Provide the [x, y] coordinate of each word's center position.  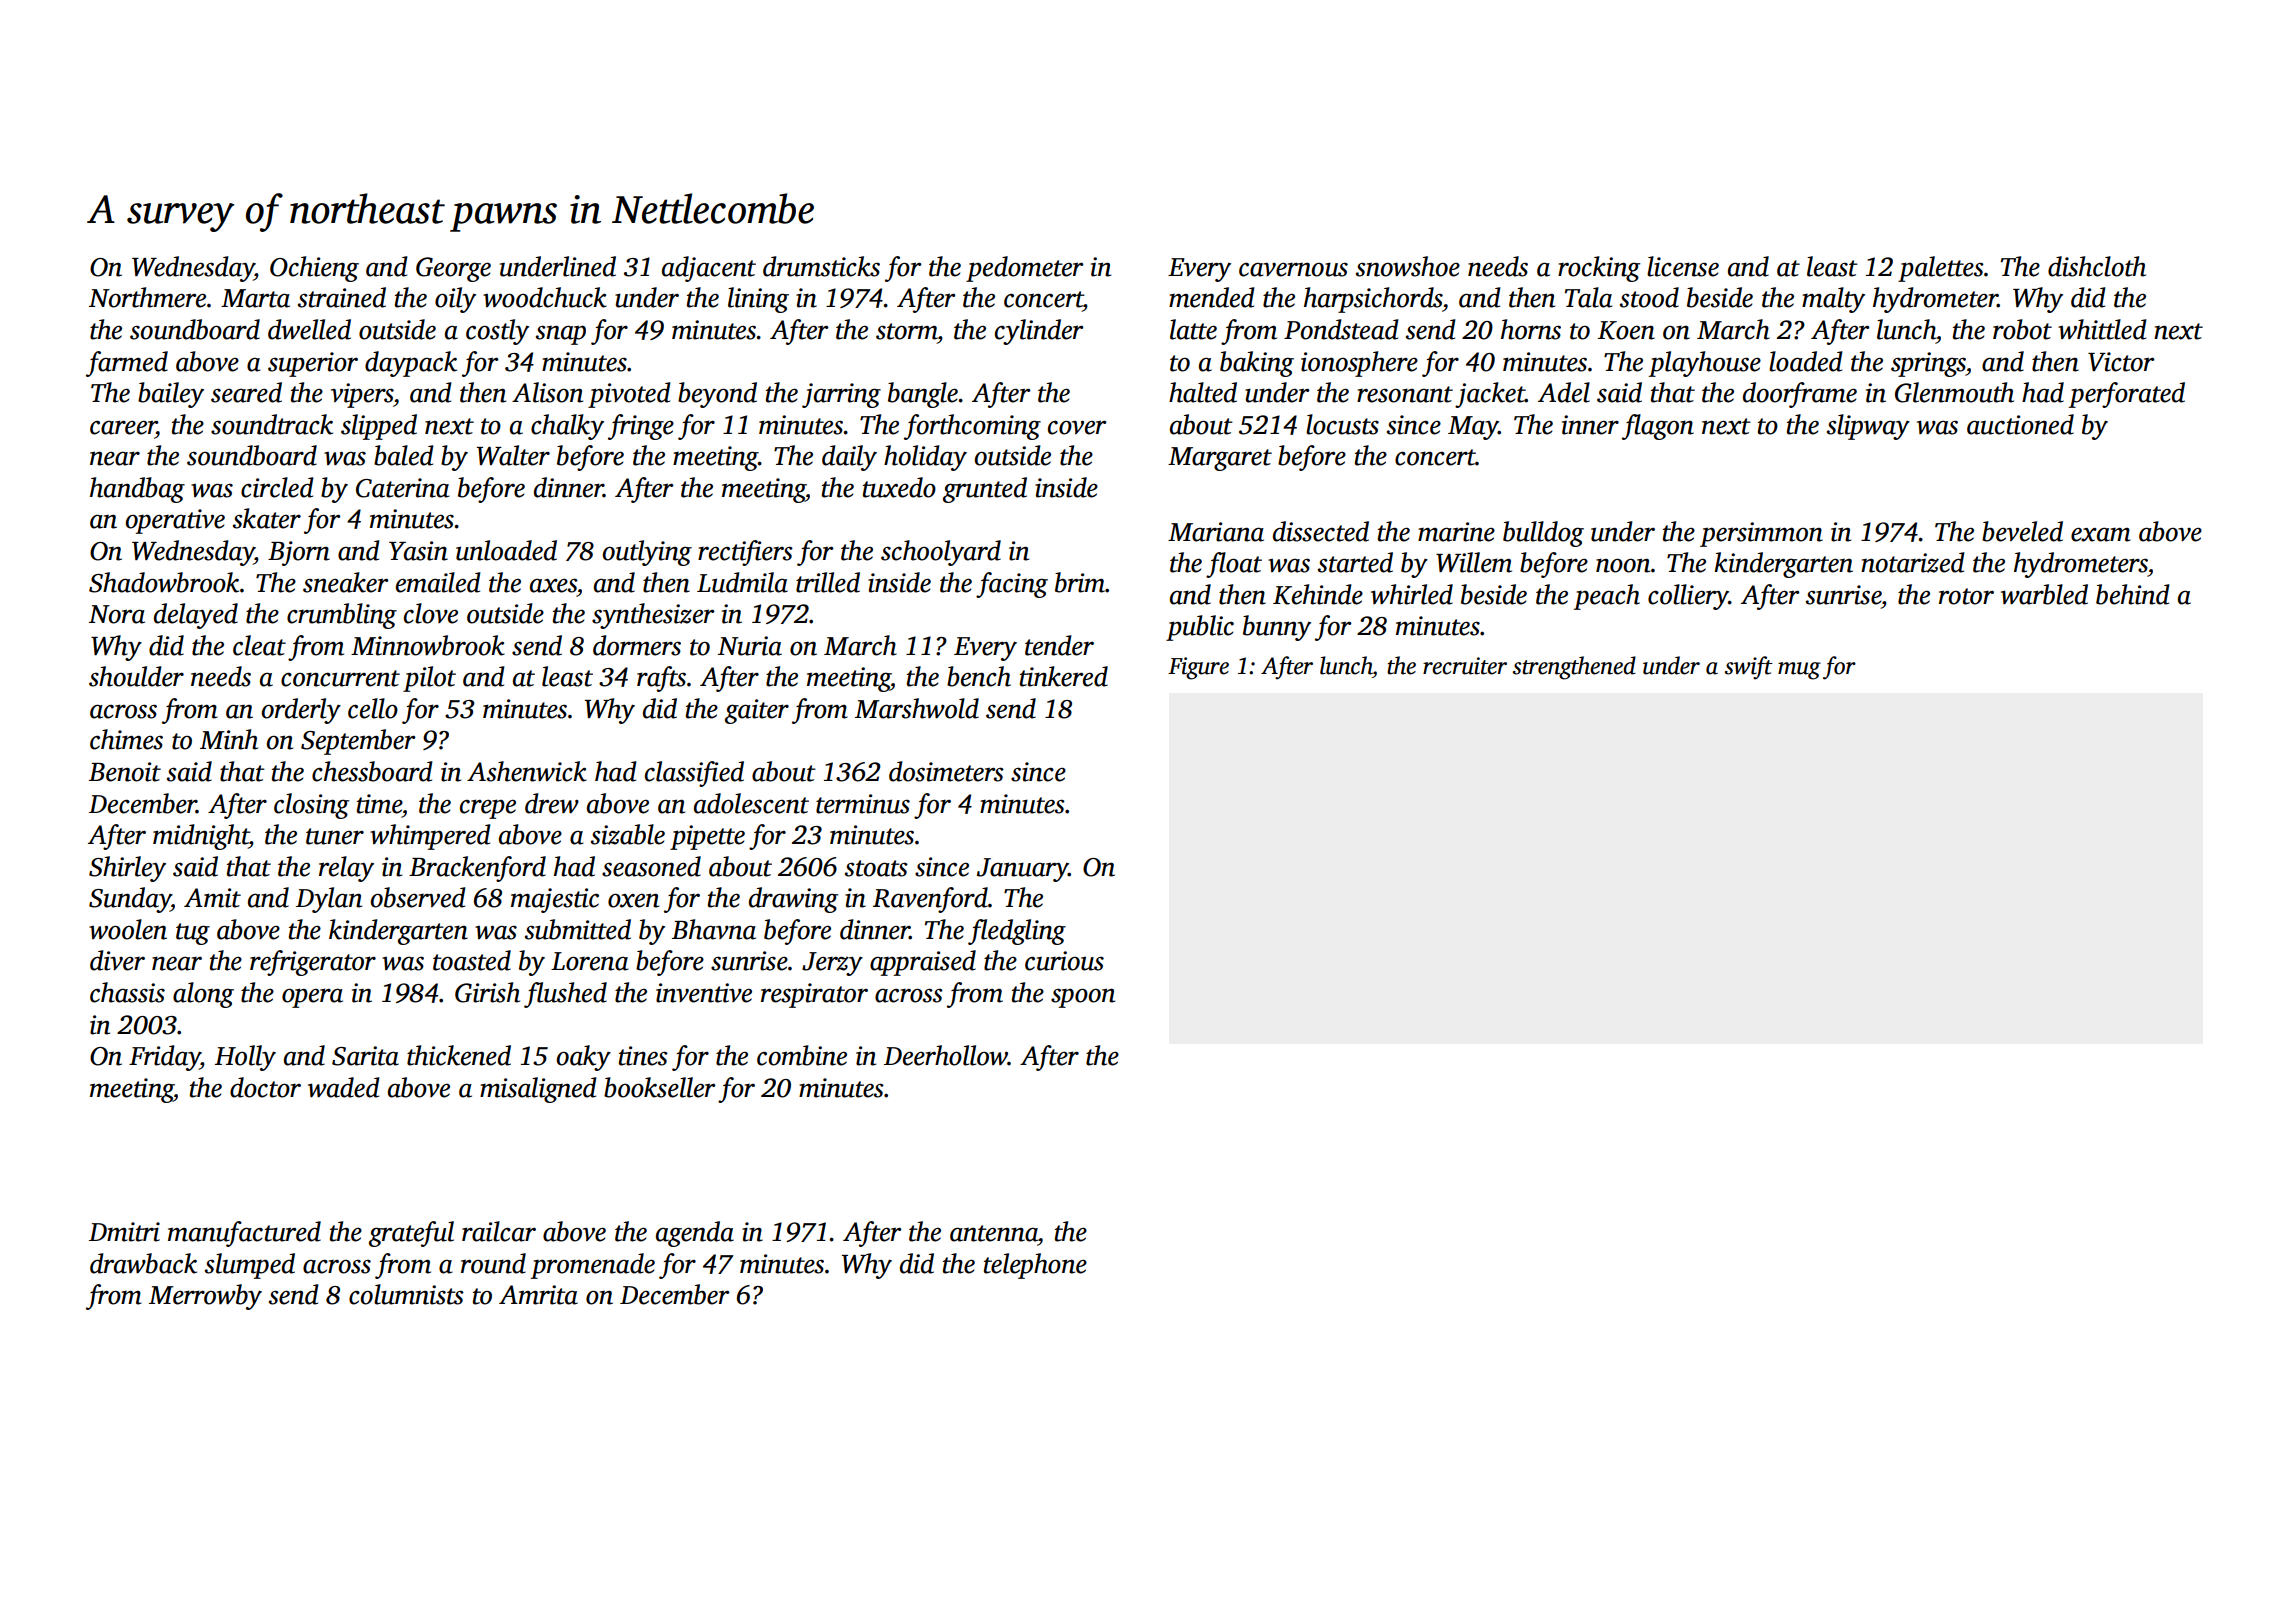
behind [2132, 594]
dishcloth [2097, 266]
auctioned [2020, 424]
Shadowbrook [164, 582]
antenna [994, 1233]
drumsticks [821, 266]
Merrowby [205, 1297]
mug [1799, 671]
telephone [1035, 1266]
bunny [1277, 628]
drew [552, 803]
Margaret [1220, 459]
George [453, 269]
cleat [259, 645]
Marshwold [917, 708]
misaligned [538, 1090]
